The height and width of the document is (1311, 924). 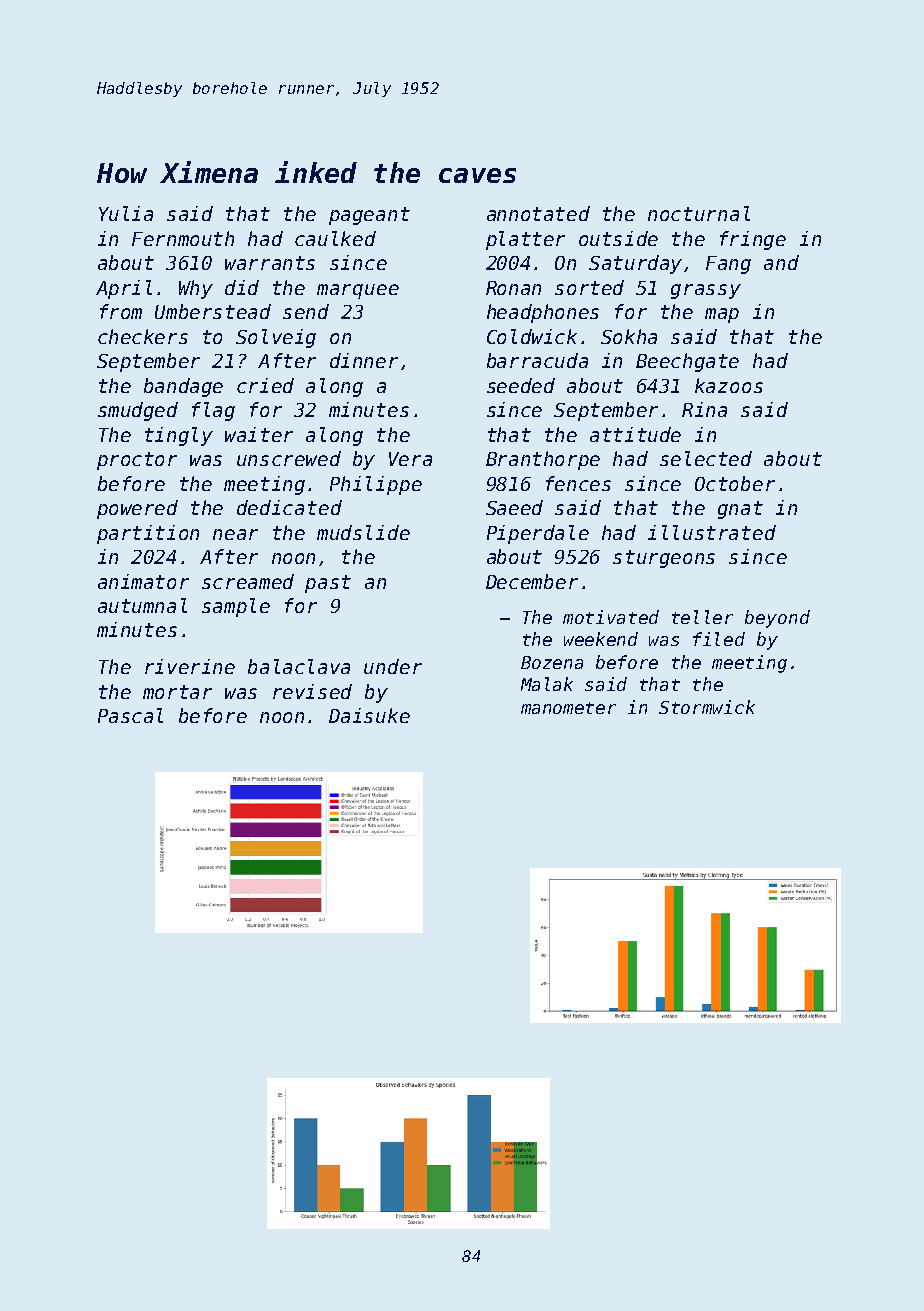 What do you see at coordinates (538, 534) in the document?
I see `Piperdale` at bounding box center [538, 534].
